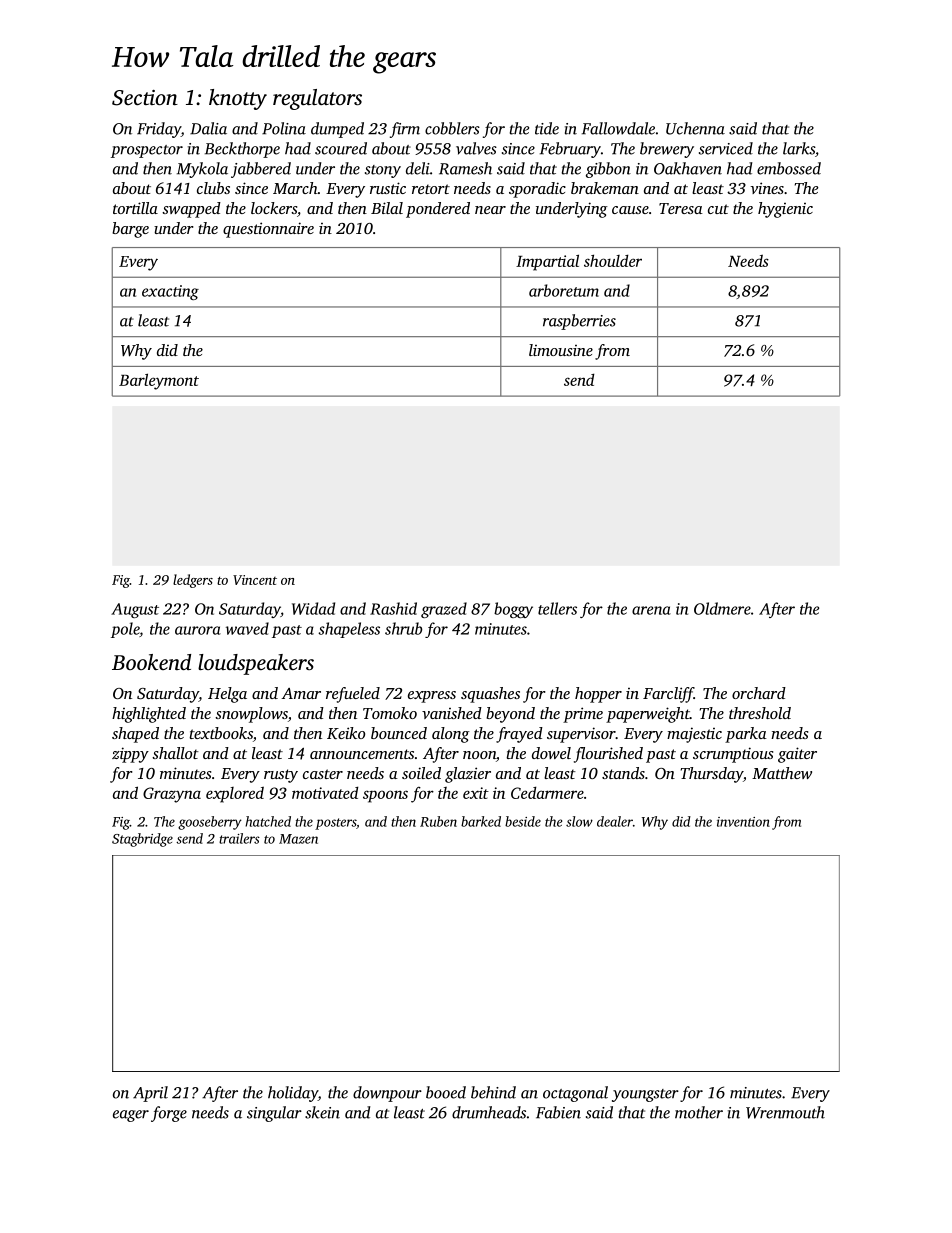  I want to click on prospector, so click(147, 151).
